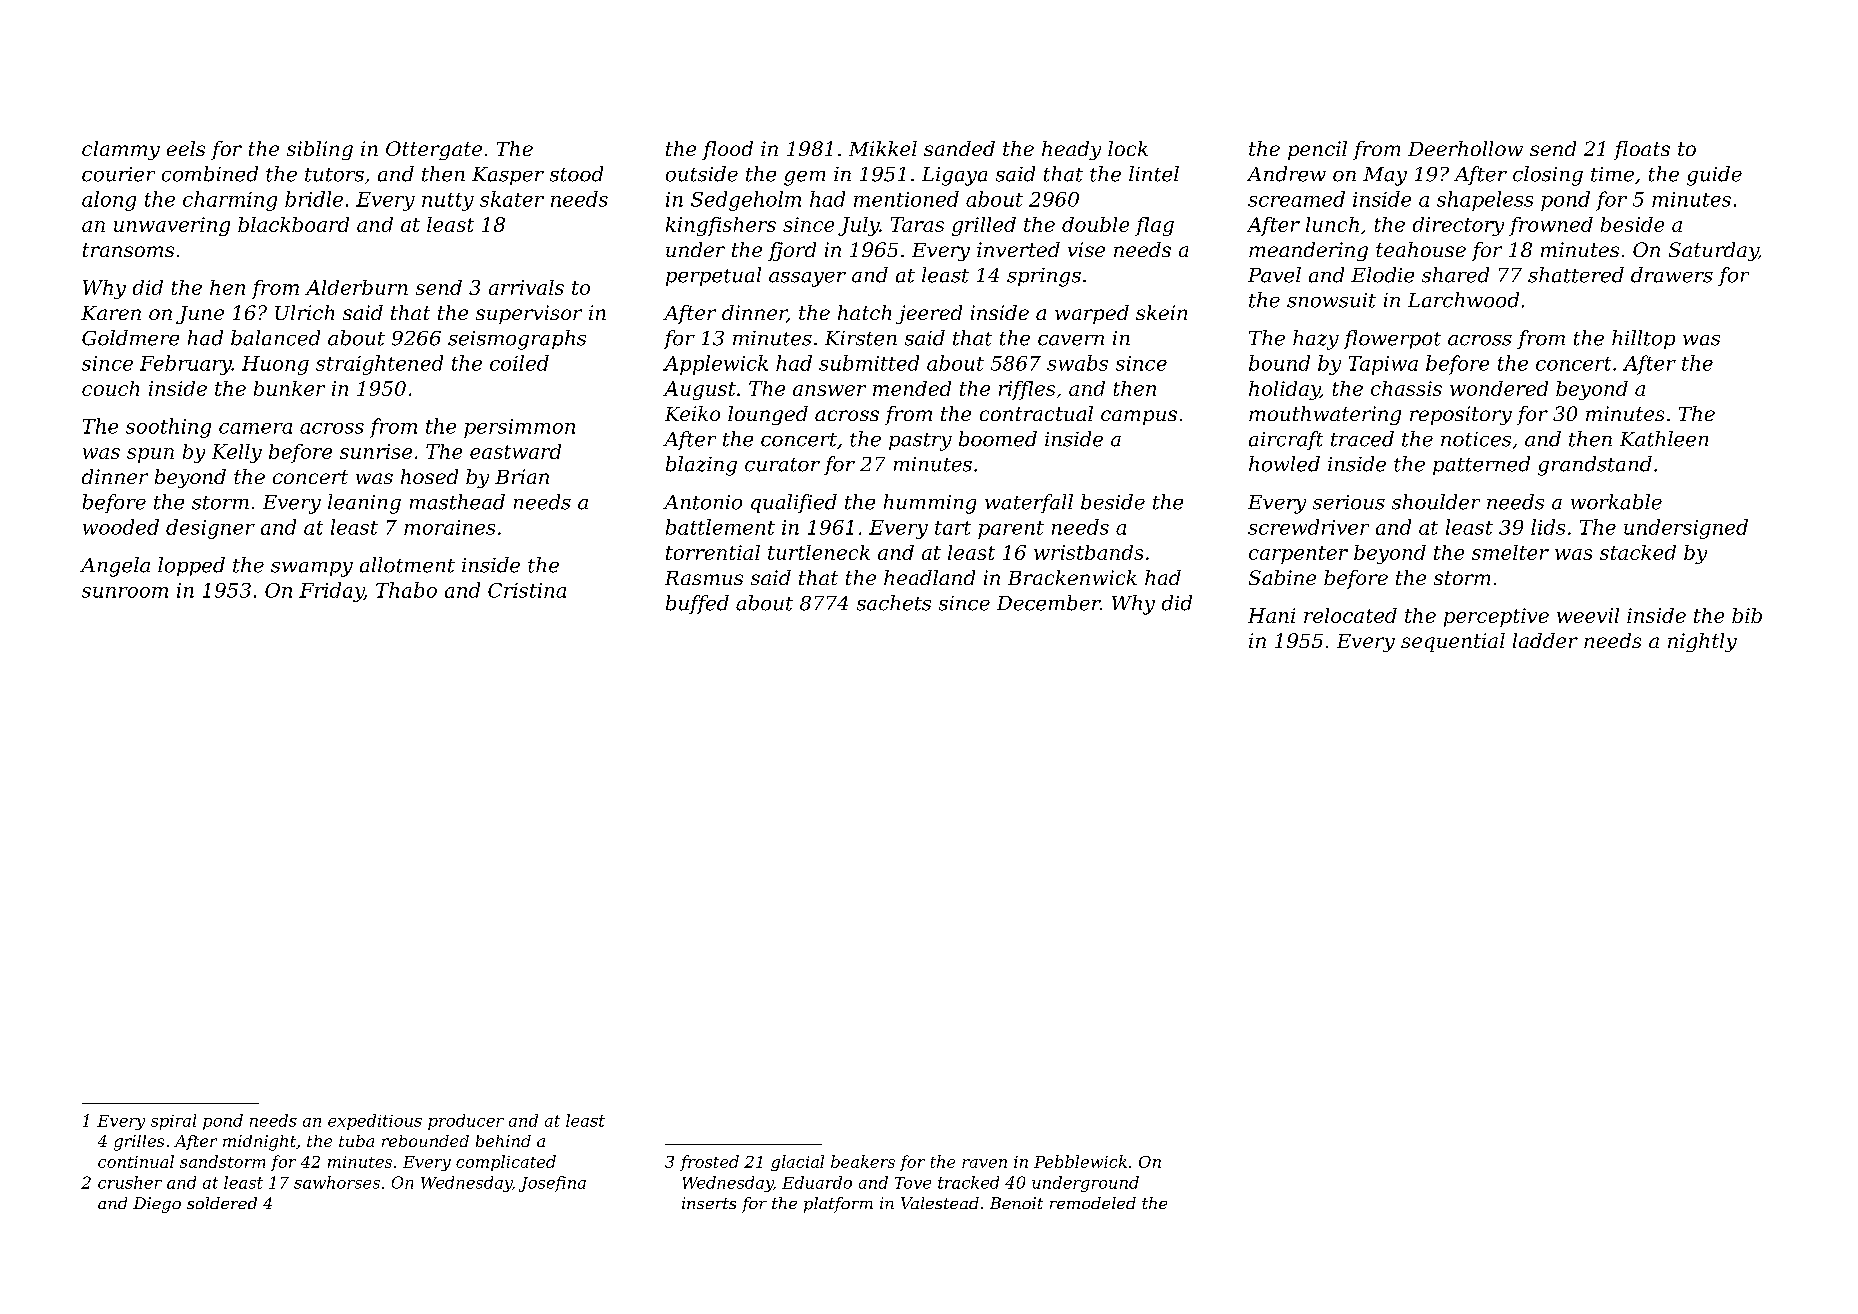  I want to click on nutty, so click(448, 202).
